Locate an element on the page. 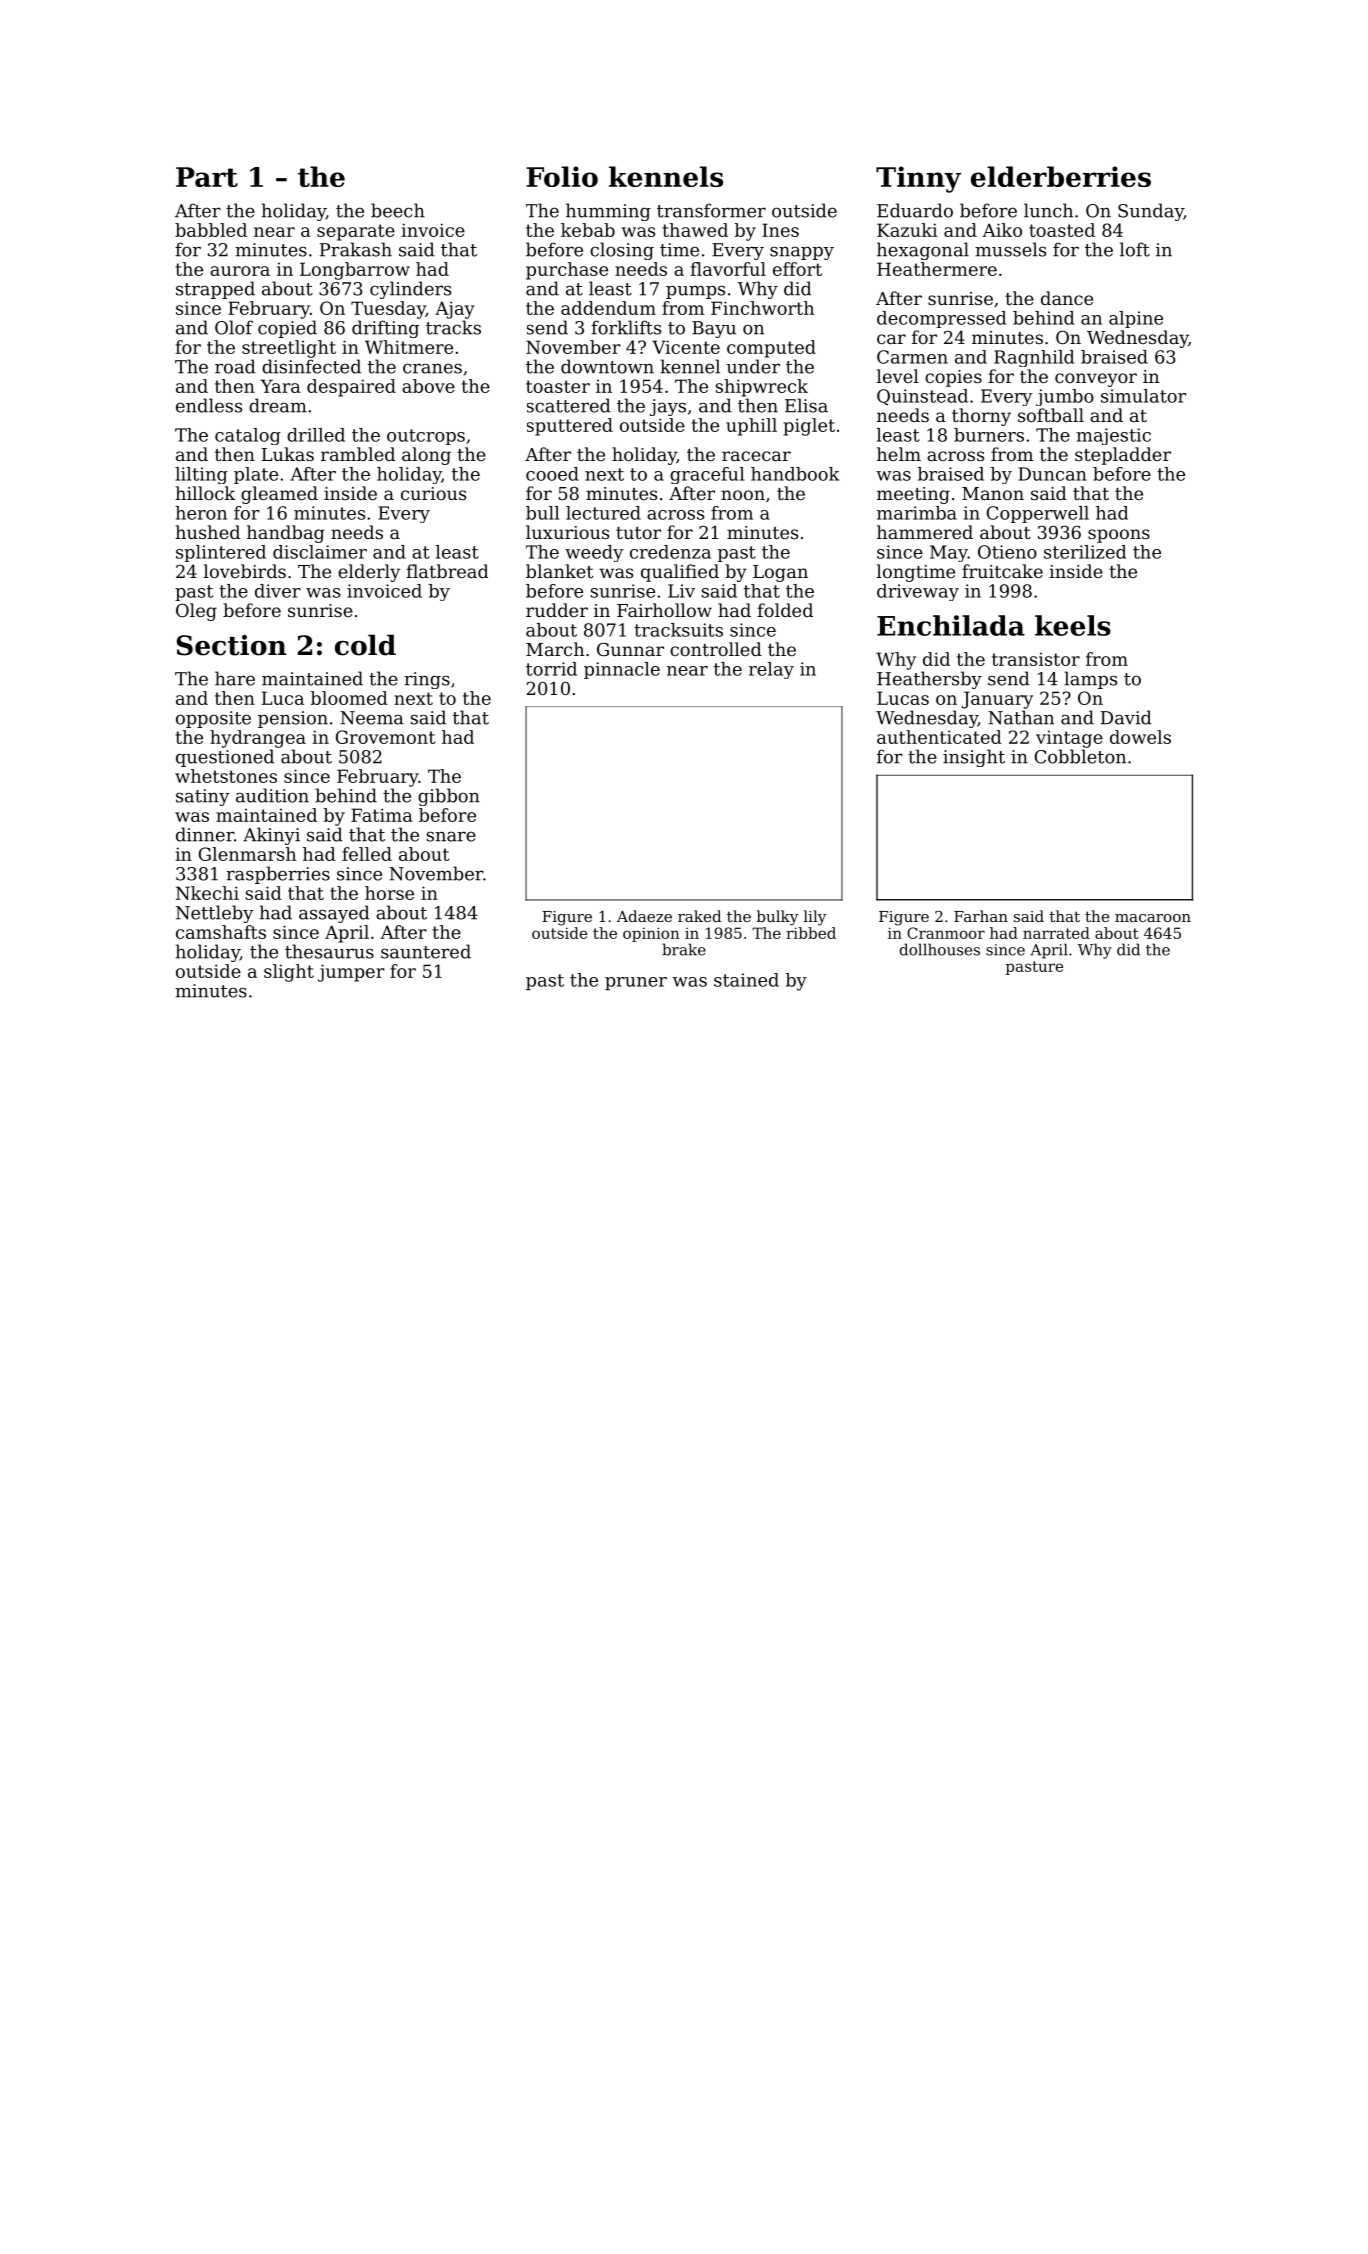  elderberries is located at coordinates (1061, 176).
